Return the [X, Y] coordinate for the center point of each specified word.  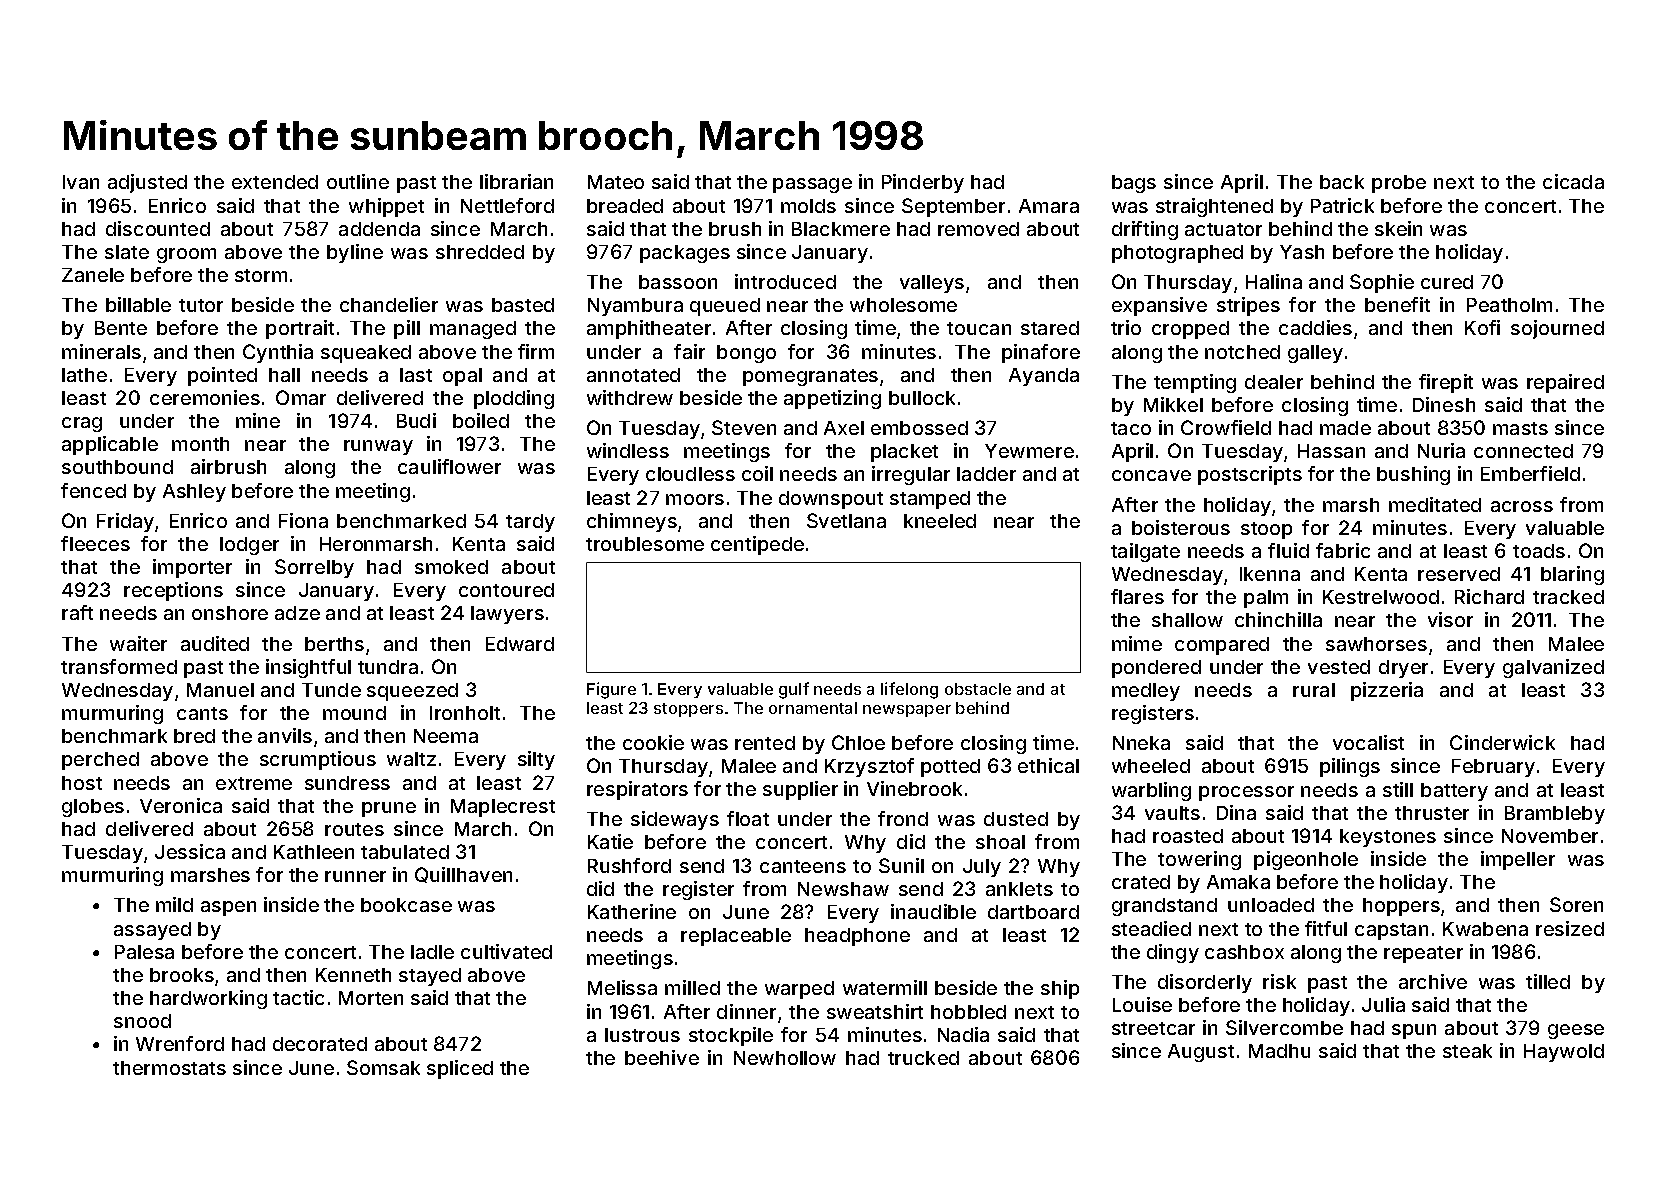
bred [194, 736]
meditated [1435, 504]
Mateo [616, 182]
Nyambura [635, 307]
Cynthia [278, 353]
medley [1146, 692]
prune [389, 809]
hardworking [208, 999]
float [748, 818]
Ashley [194, 493]
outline [358, 181]
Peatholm [1509, 305]
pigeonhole [1306, 860]
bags [1134, 184]
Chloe [858, 742]
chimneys [632, 522]
